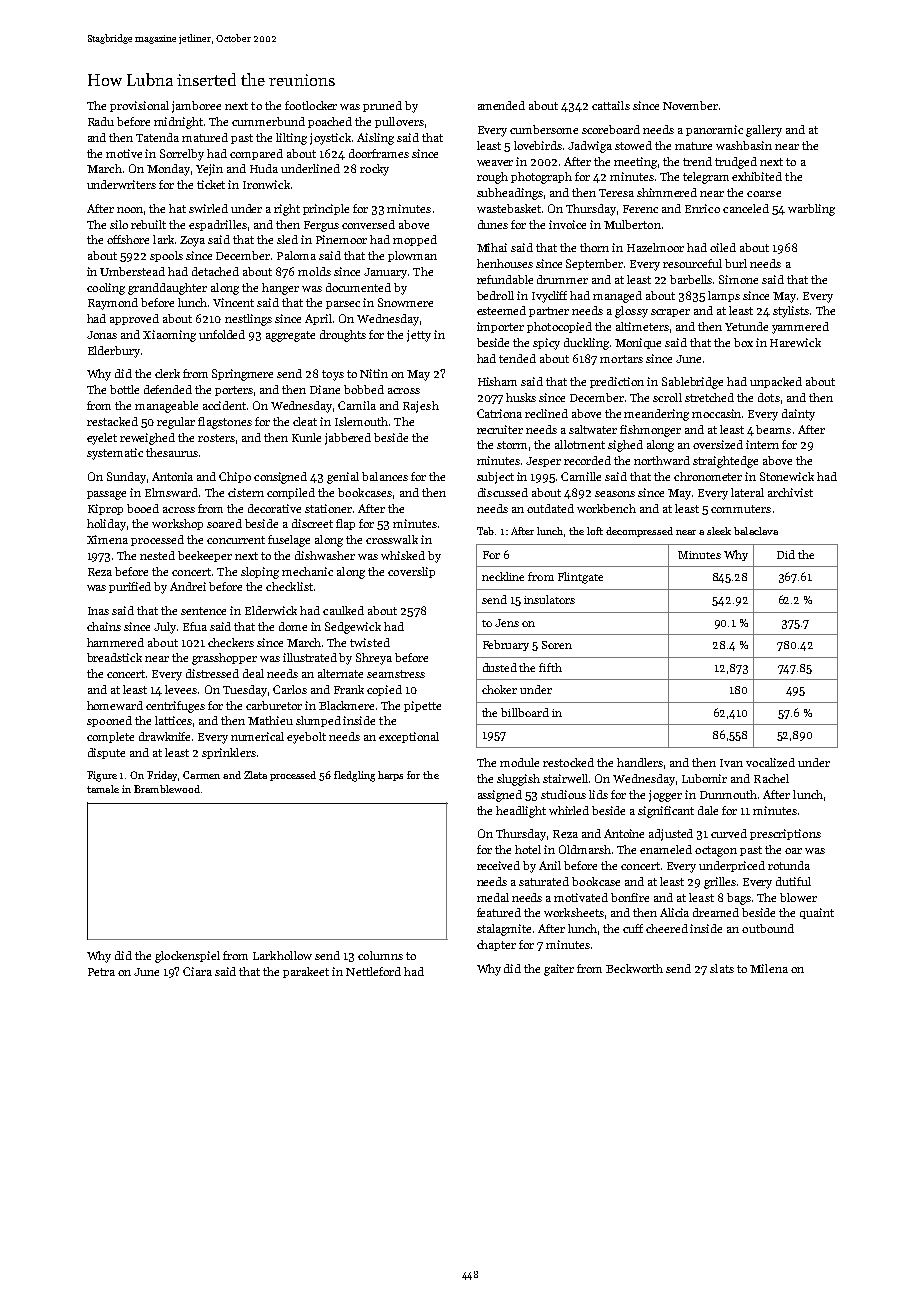  I want to click on vocalized, so click(770, 762).
